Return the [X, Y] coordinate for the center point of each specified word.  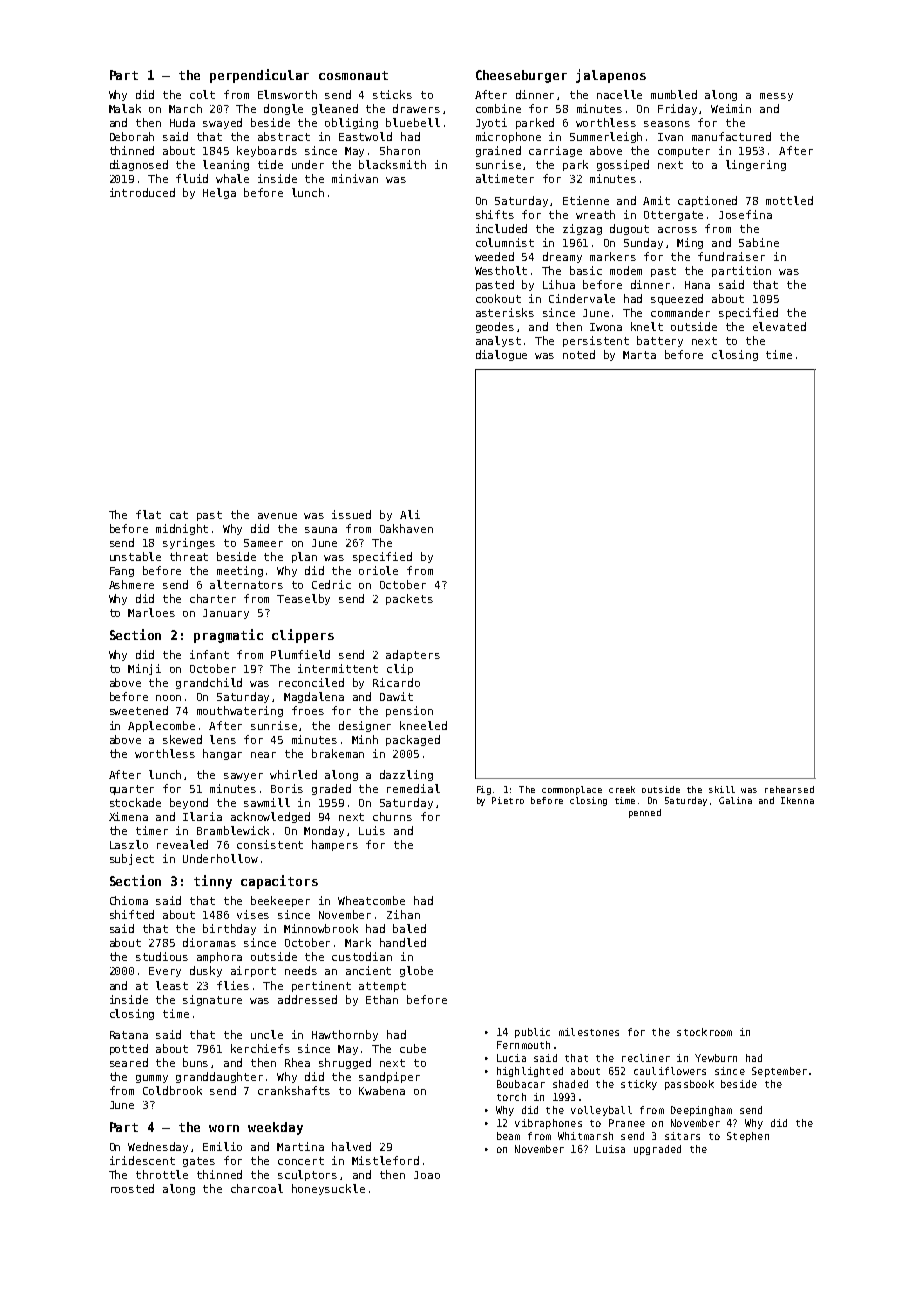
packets [409, 599]
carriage [555, 151]
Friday [677, 109]
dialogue [501, 355]
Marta [639, 355]
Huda [182, 122]
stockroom [704, 1032]
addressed [307, 999]
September [779, 1072]
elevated [779, 326]
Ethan [382, 999]
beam [508, 1136]
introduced [142, 192]
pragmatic [228, 636]
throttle [162, 1174]
